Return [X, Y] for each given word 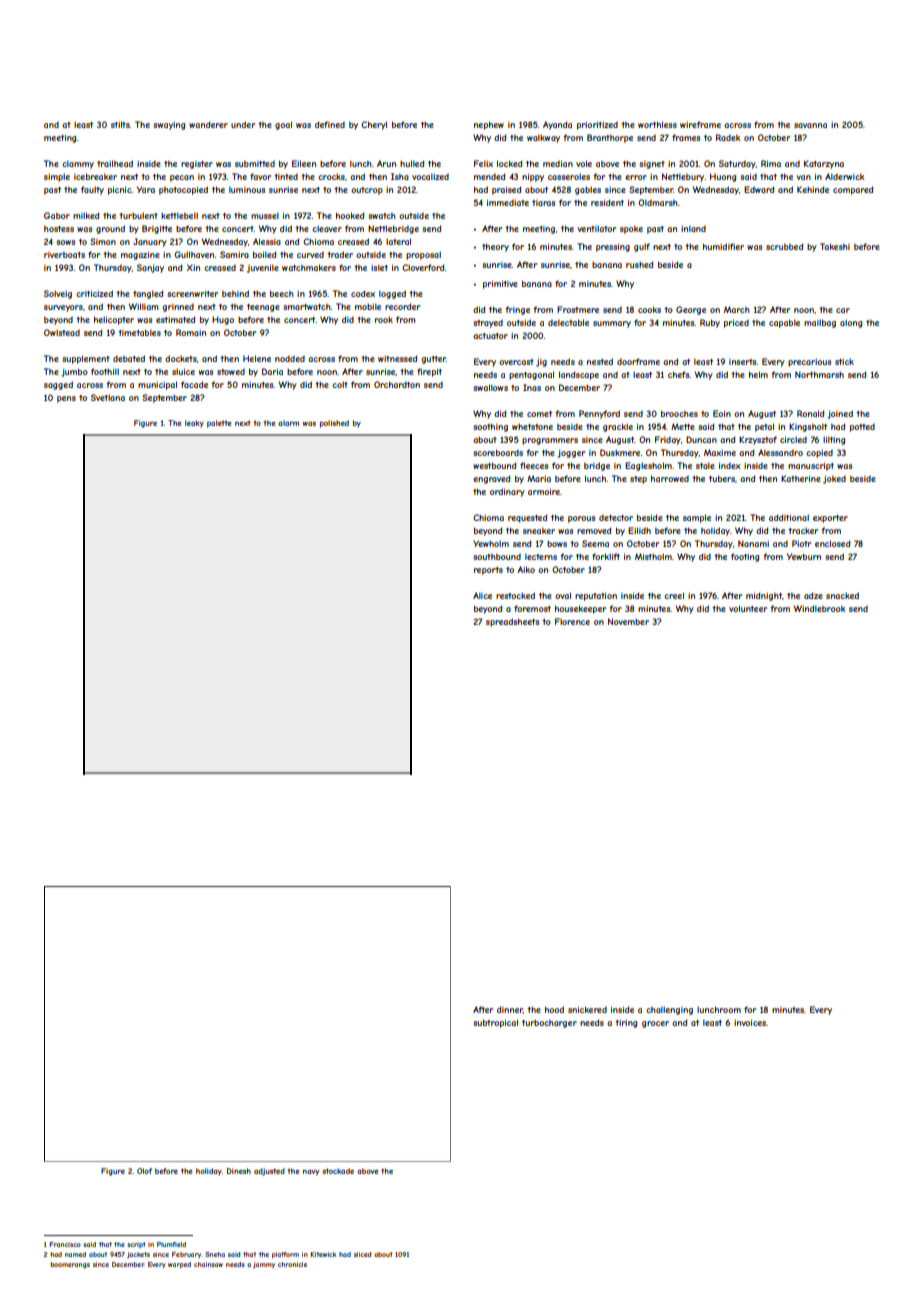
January [150, 242]
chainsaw [208, 1264]
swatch [382, 216]
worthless [657, 124]
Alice [482, 595]
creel [674, 595]
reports [488, 571]
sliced [362, 1254]
